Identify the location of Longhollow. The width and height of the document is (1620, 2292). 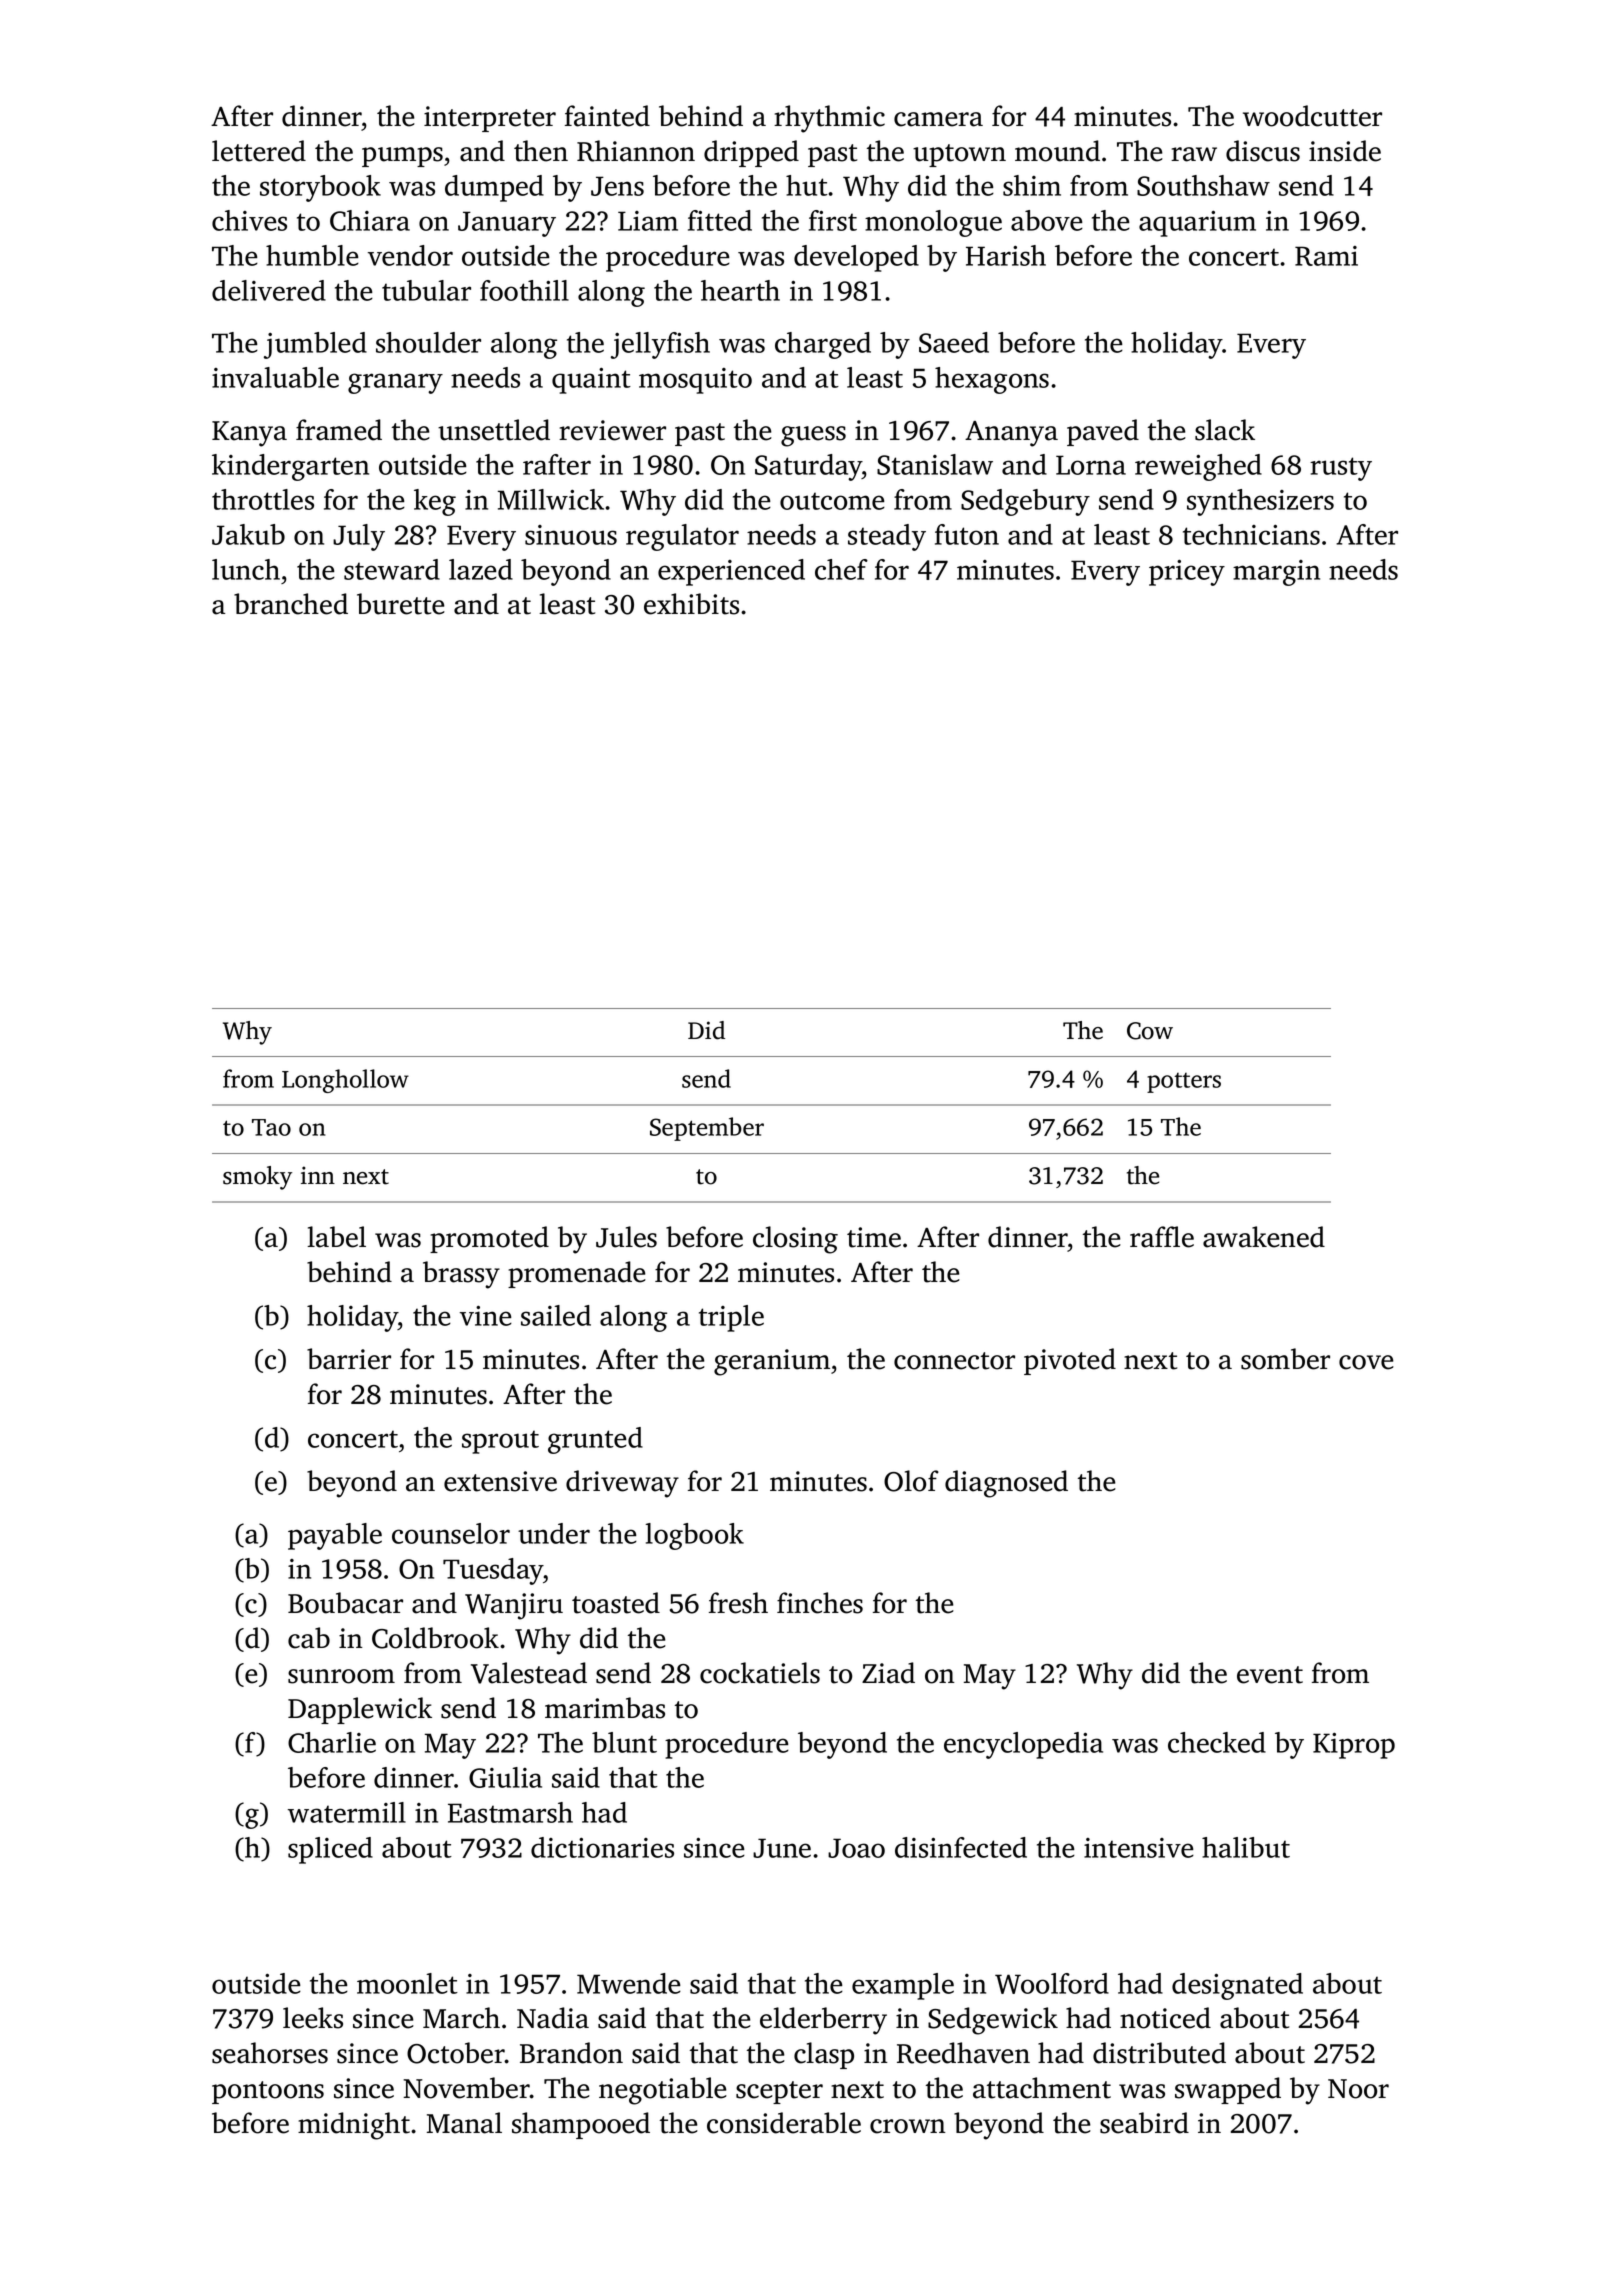
(345, 1081).
